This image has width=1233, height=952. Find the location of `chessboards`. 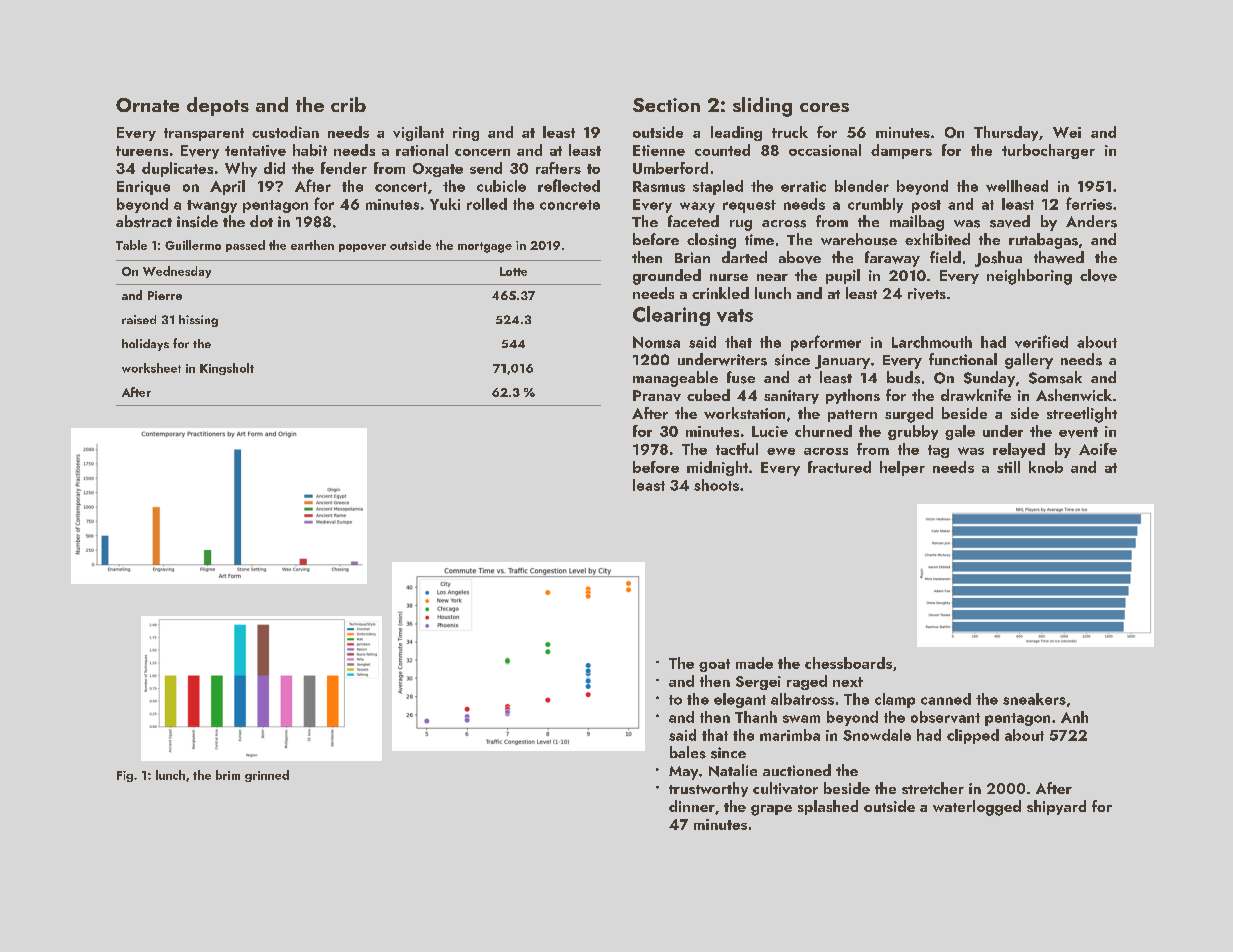

chessboards is located at coordinates (848, 663).
